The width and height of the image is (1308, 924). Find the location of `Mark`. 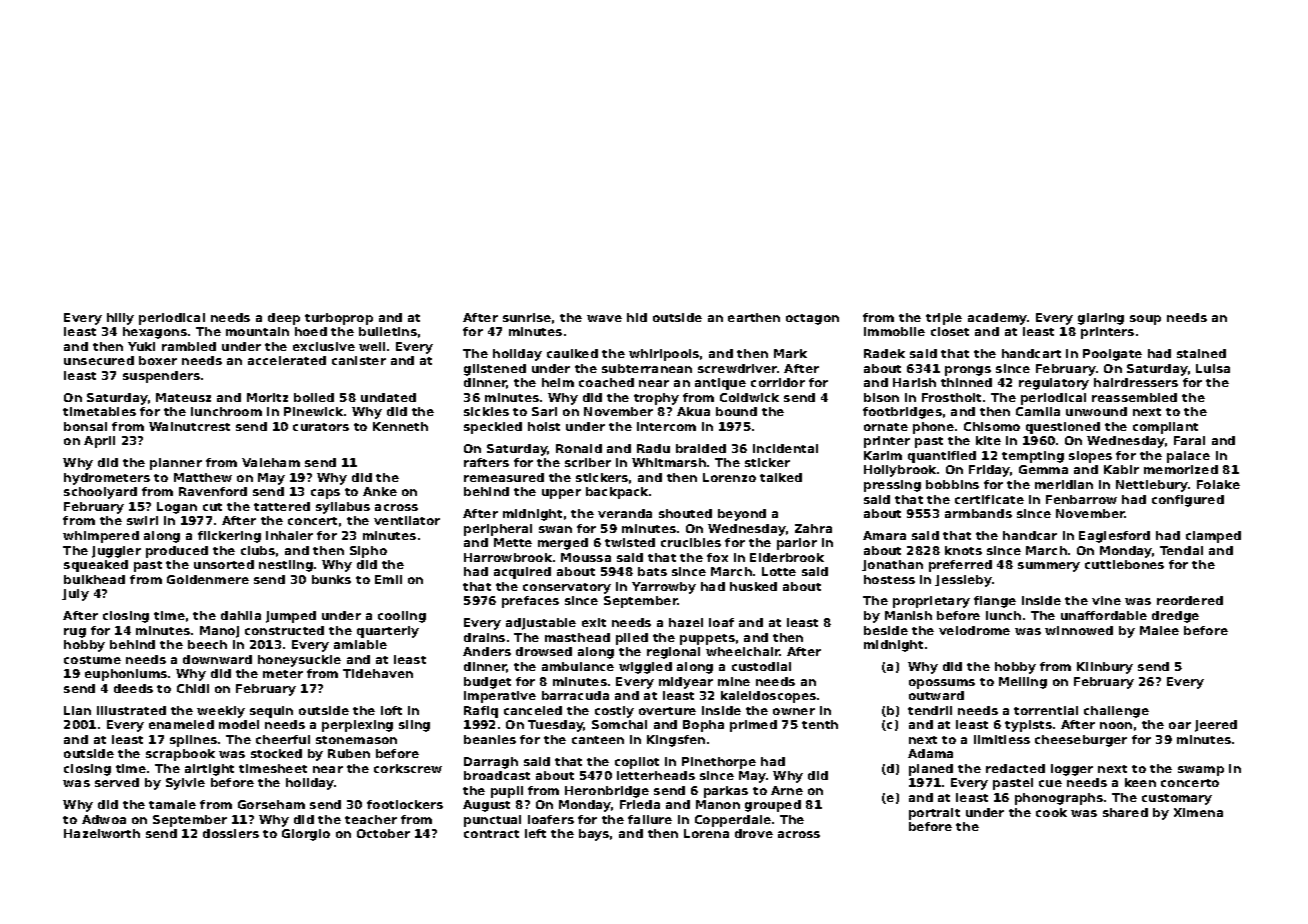

Mark is located at coordinates (790, 353).
